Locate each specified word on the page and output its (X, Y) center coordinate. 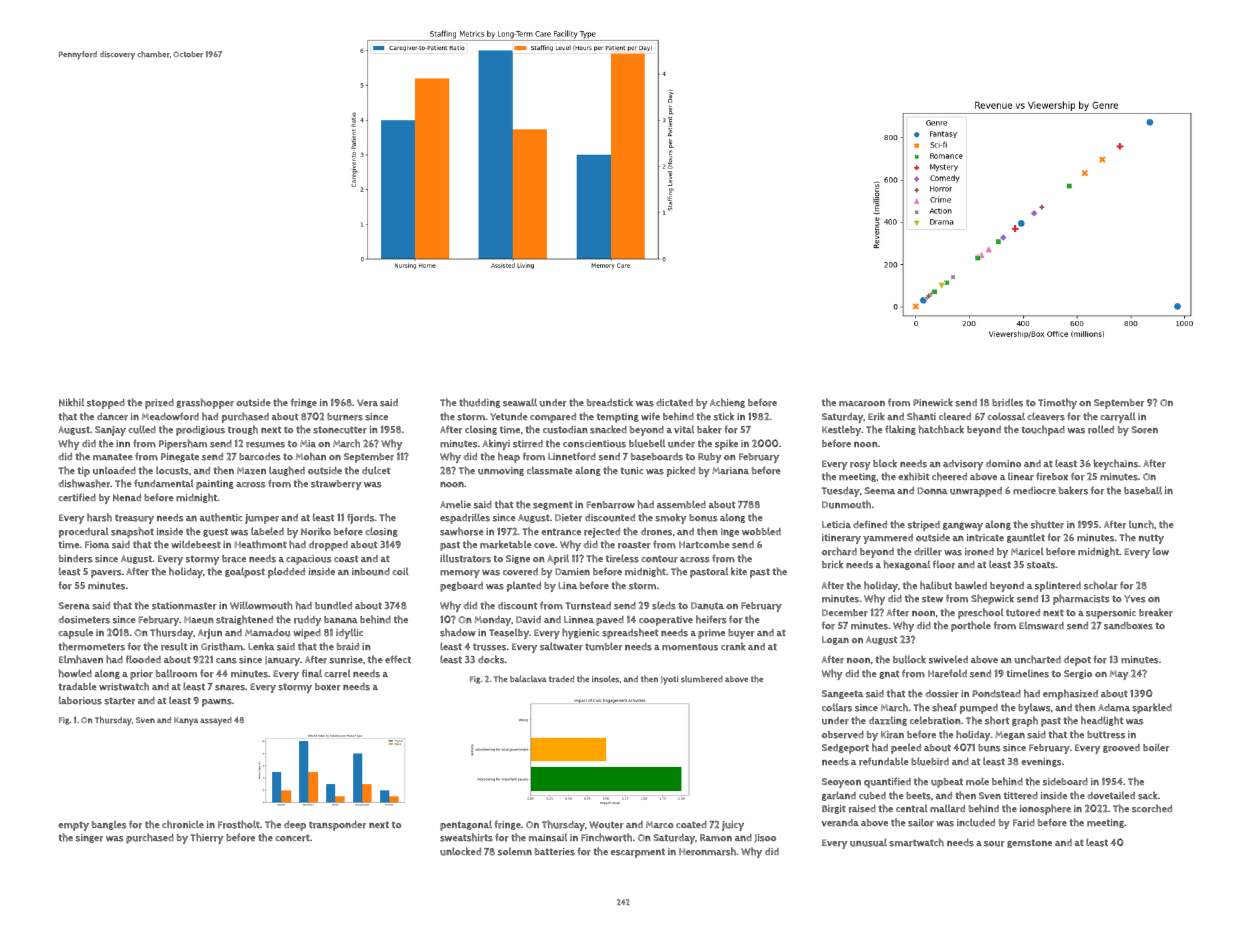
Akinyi (496, 444)
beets (918, 796)
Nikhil (71, 402)
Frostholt (239, 824)
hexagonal (907, 565)
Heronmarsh (707, 851)
